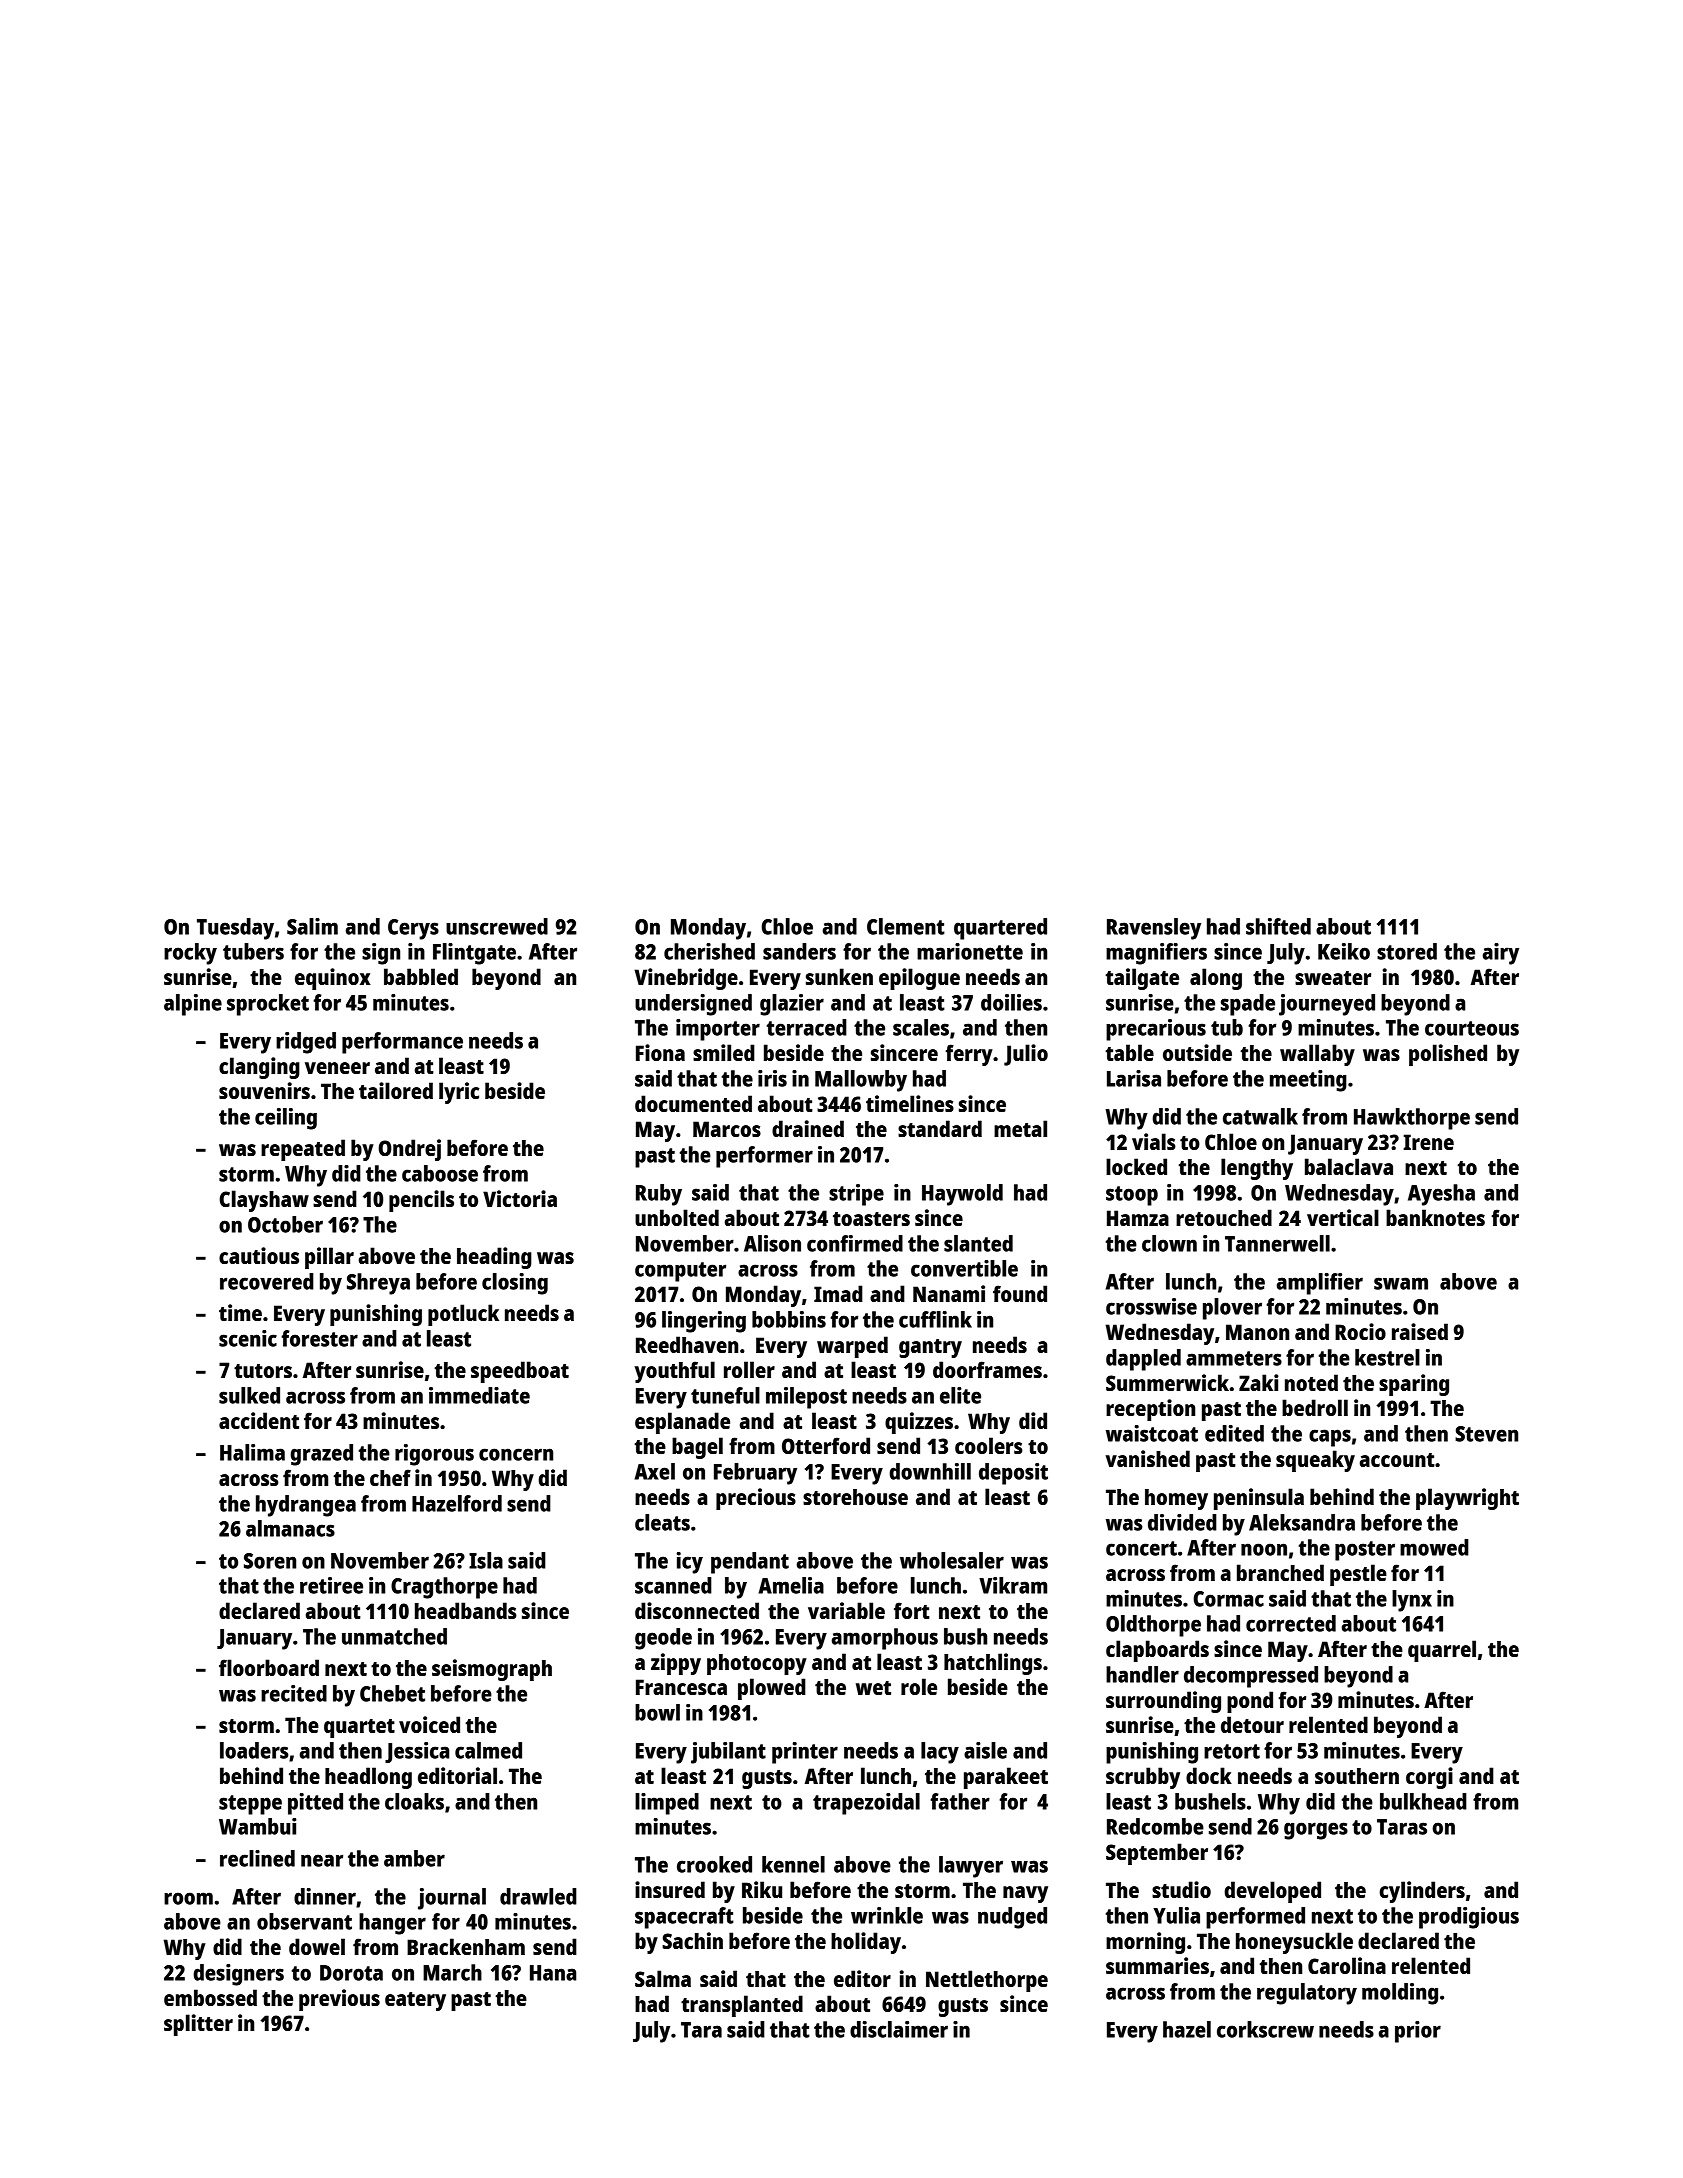 The width and height of the image is (1683, 2178). I want to click on polished, so click(1448, 1055).
